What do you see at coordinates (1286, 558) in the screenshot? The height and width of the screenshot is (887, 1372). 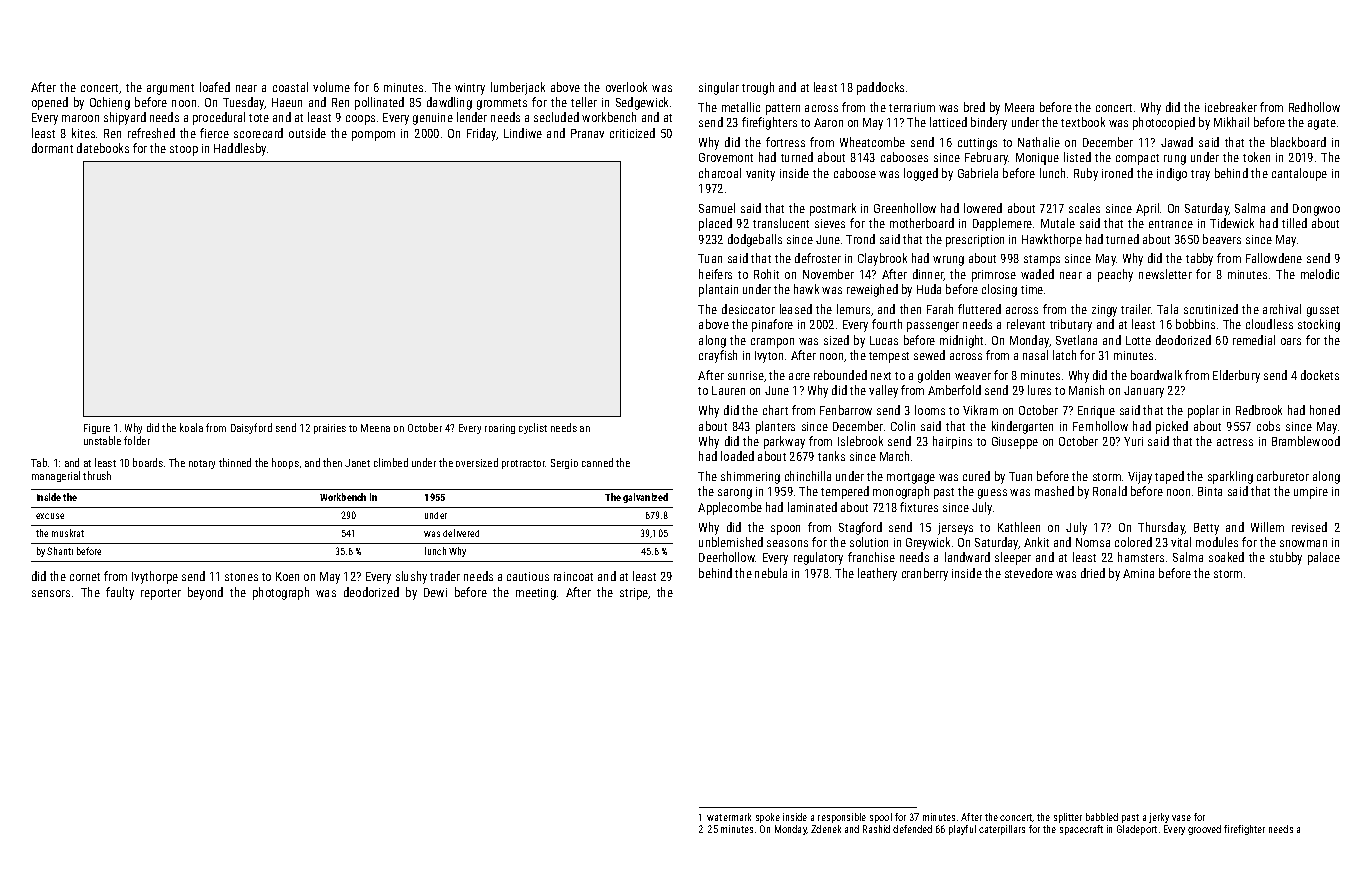 I see `stubby` at bounding box center [1286, 558].
